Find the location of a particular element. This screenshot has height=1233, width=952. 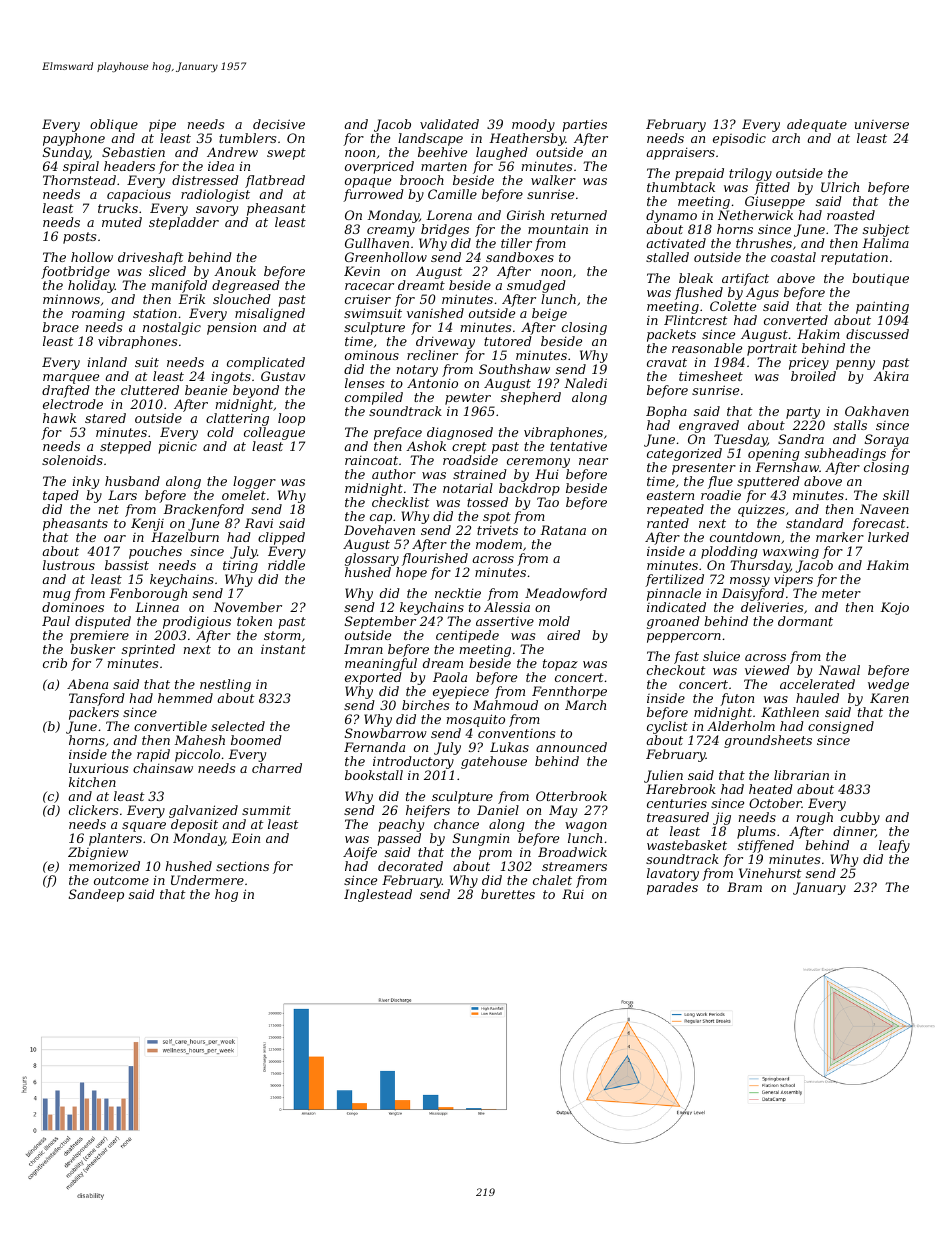

planters is located at coordinates (115, 839).
